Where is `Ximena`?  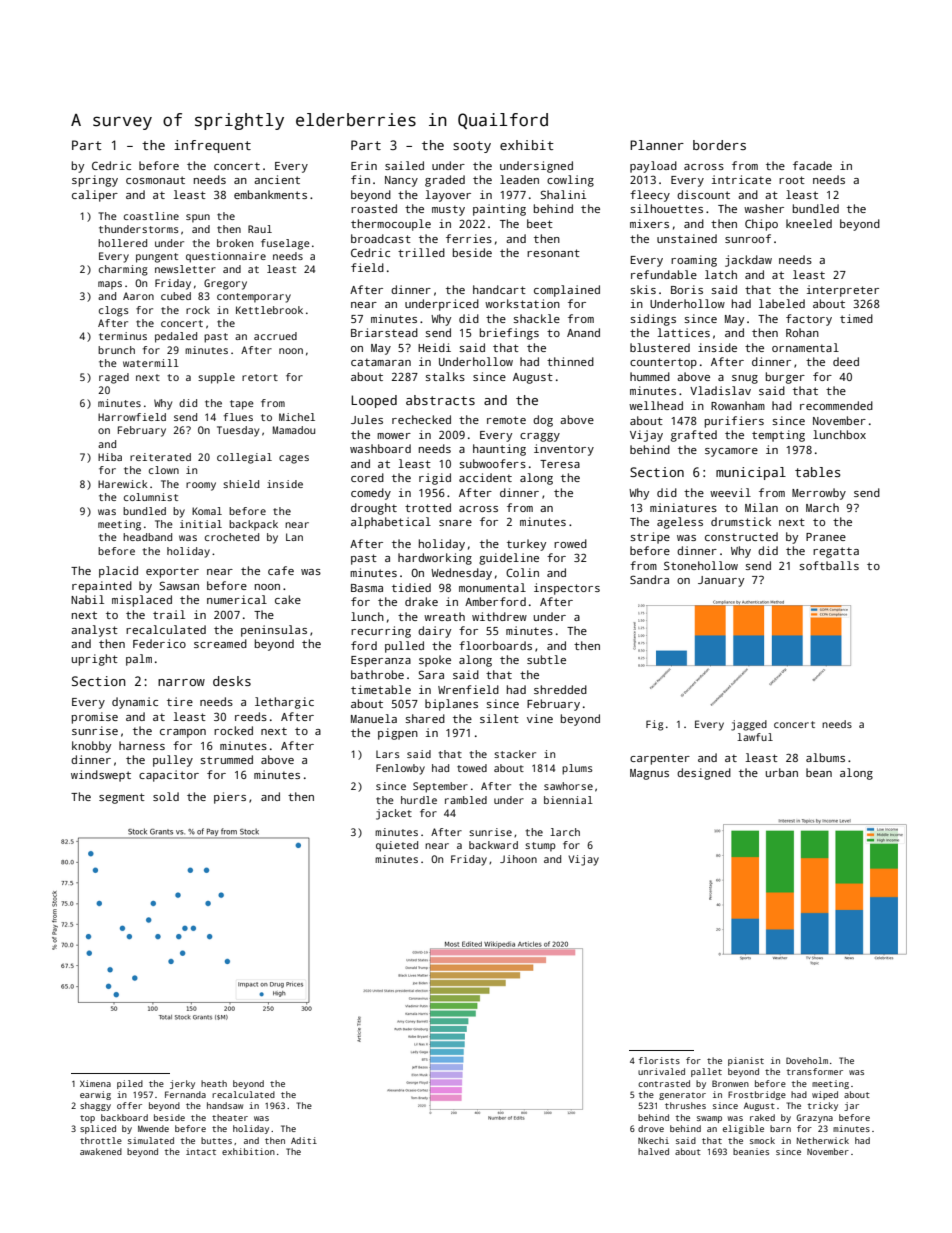
Ximena is located at coordinates (95, 1083).
